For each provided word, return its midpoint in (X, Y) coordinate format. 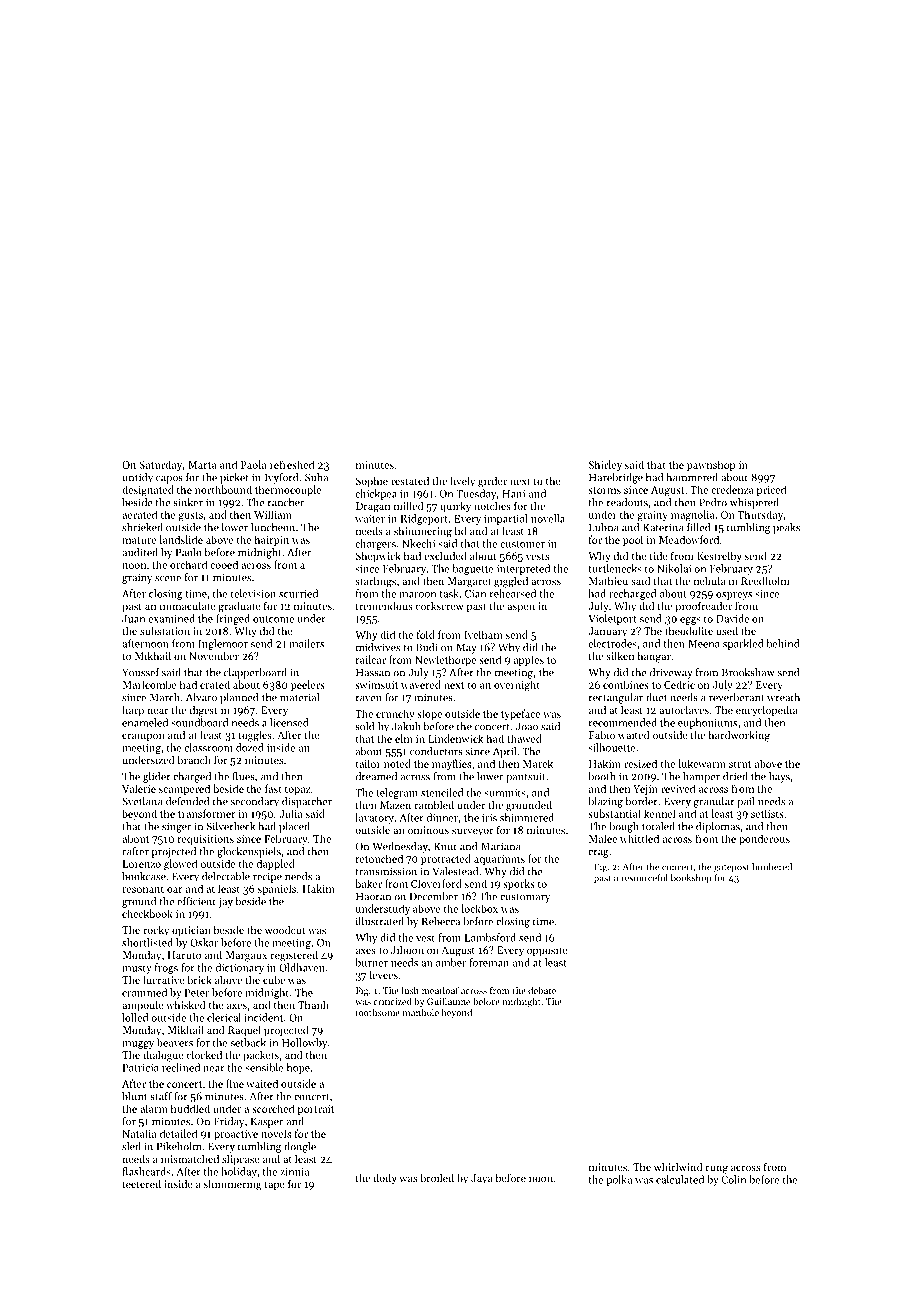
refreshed (292, 464)
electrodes (612, 643)
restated (410, 481)
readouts (627, 502)
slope (429, 714)
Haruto (184, 955)
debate (542, 990)
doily (385, 1179)
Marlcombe (149, 684)
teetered (141, 1184)
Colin (733, 1179)
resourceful (644, 878)
